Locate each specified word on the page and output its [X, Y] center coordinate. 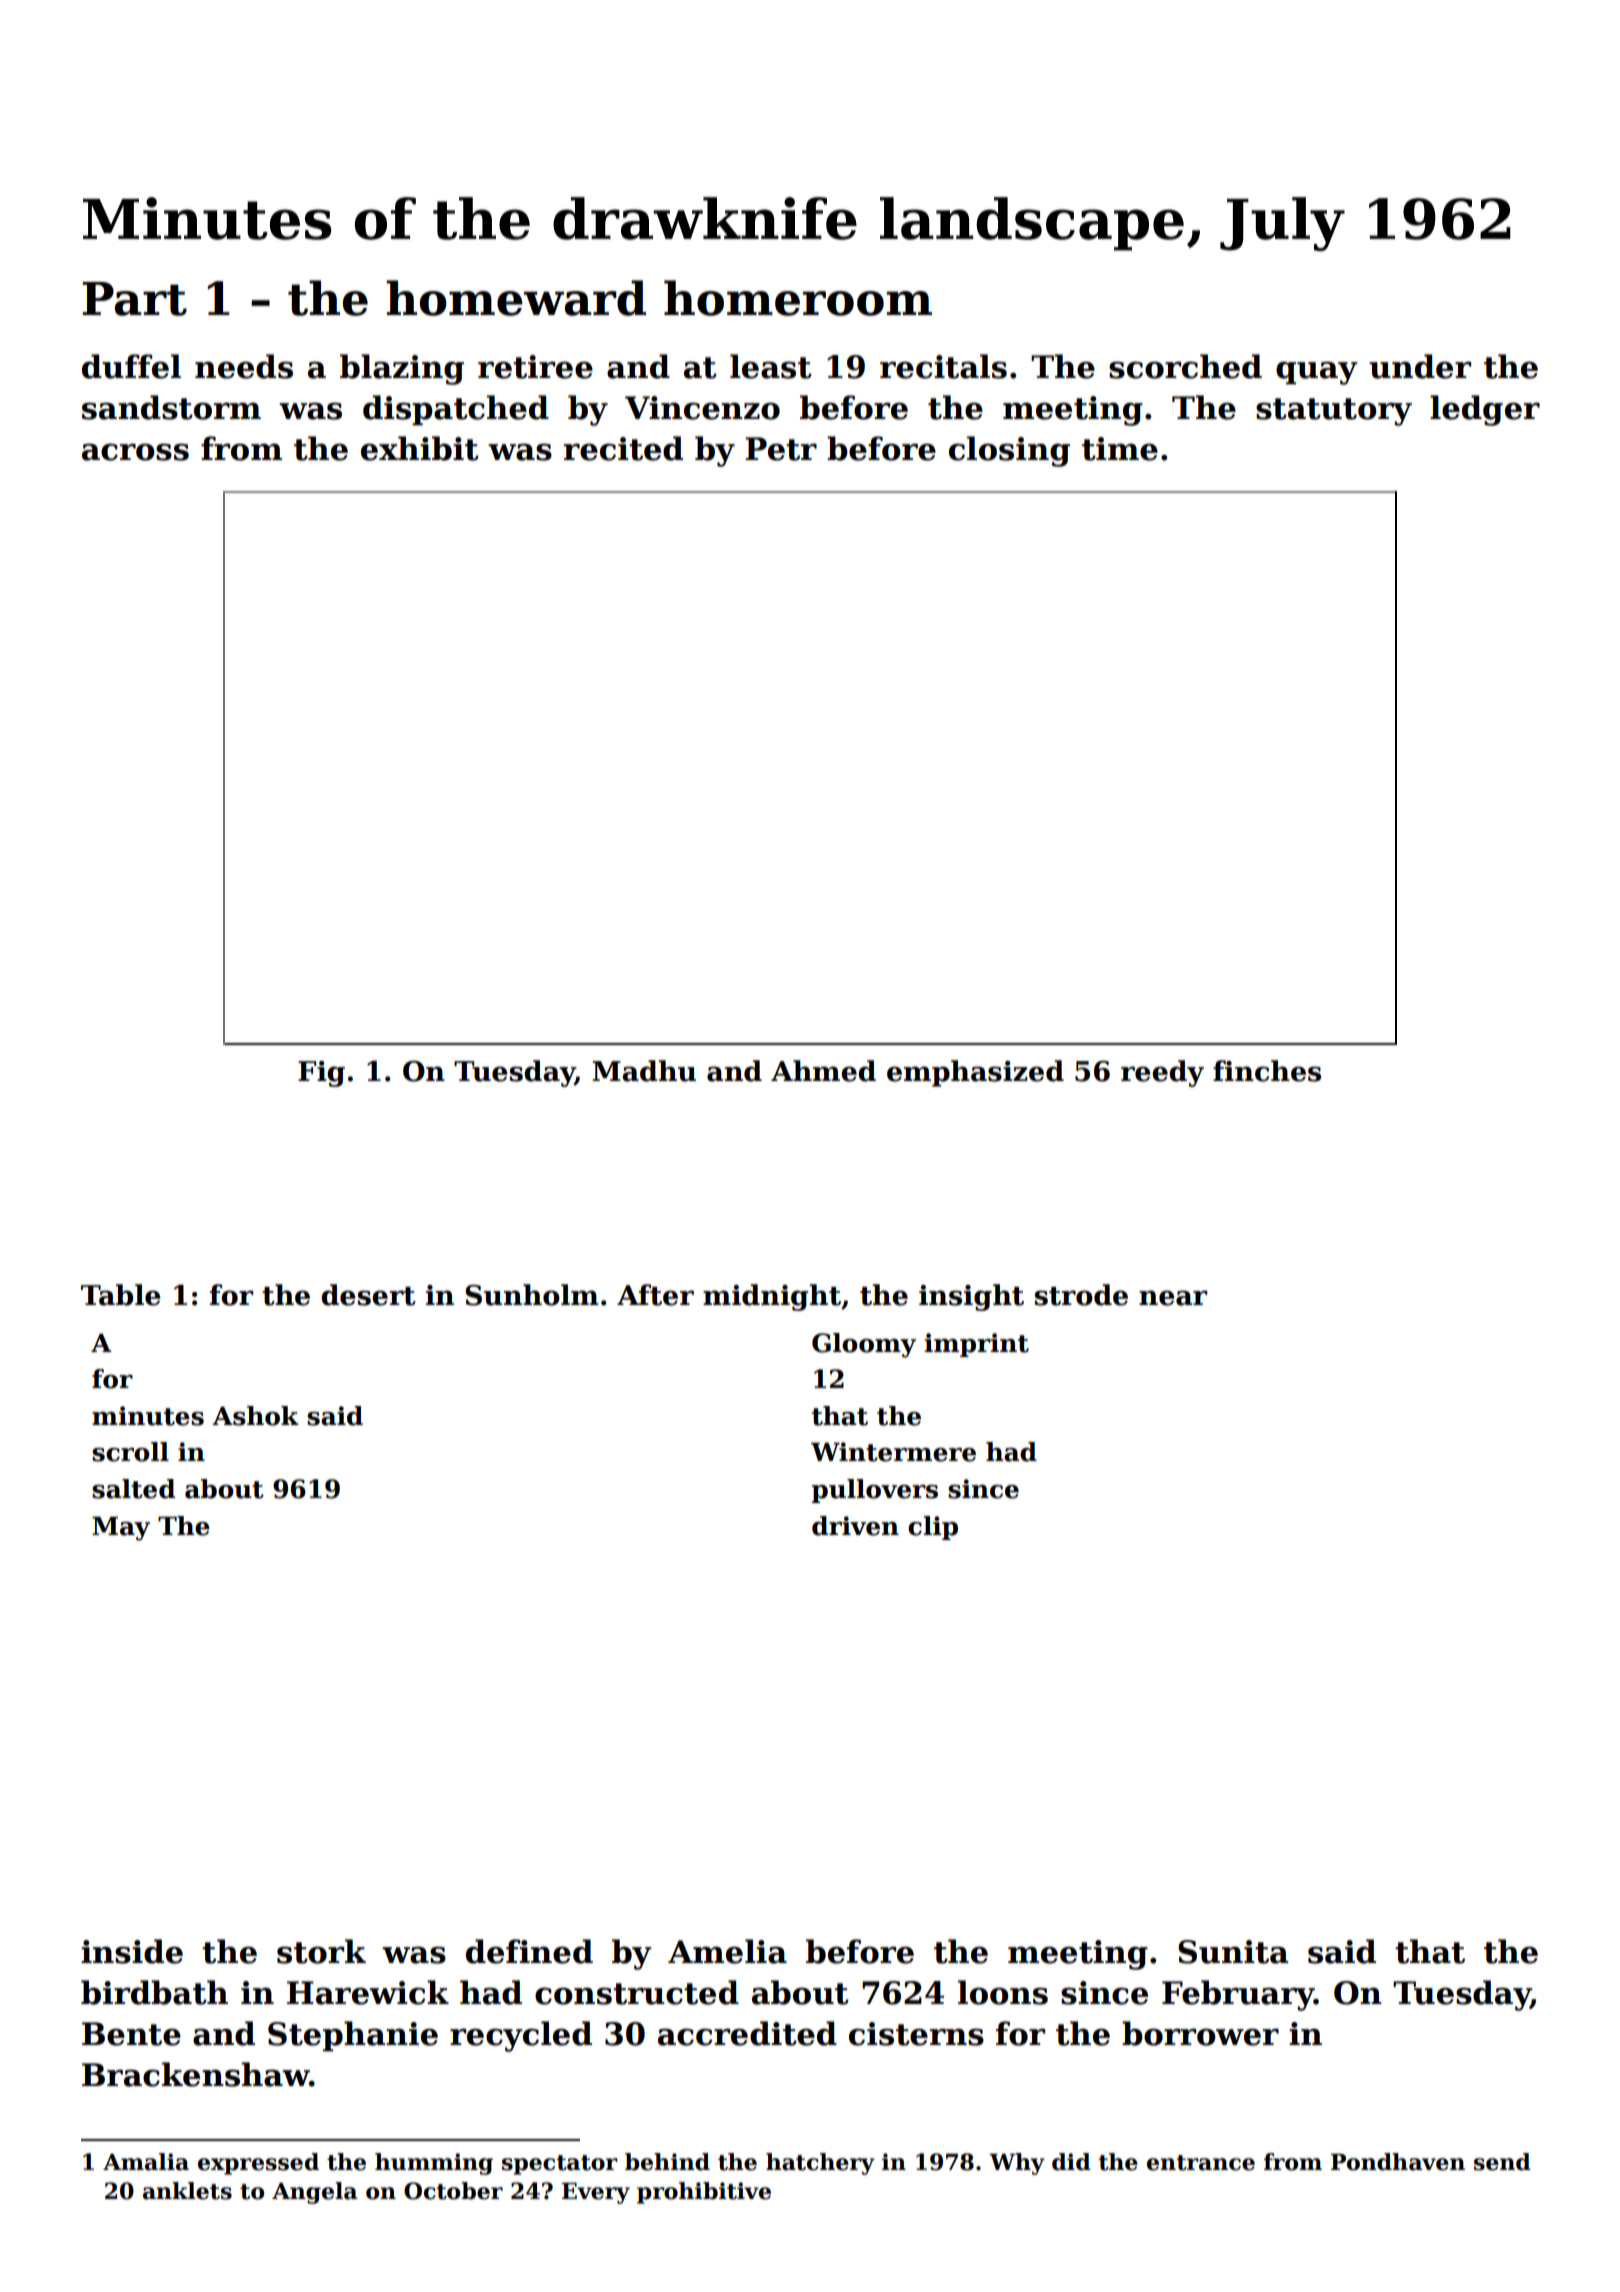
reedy [1162, 1073]
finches [1267, 1071]
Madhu [644, 1071]
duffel [131, 366]
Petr [781, 449]
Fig [321, 1074]
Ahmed [823, 1071]
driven [855, 1526]
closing [1009, 451]
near [1173, 1298]
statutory [1334, 412]
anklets [187, 2191]
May [121, 1528]
